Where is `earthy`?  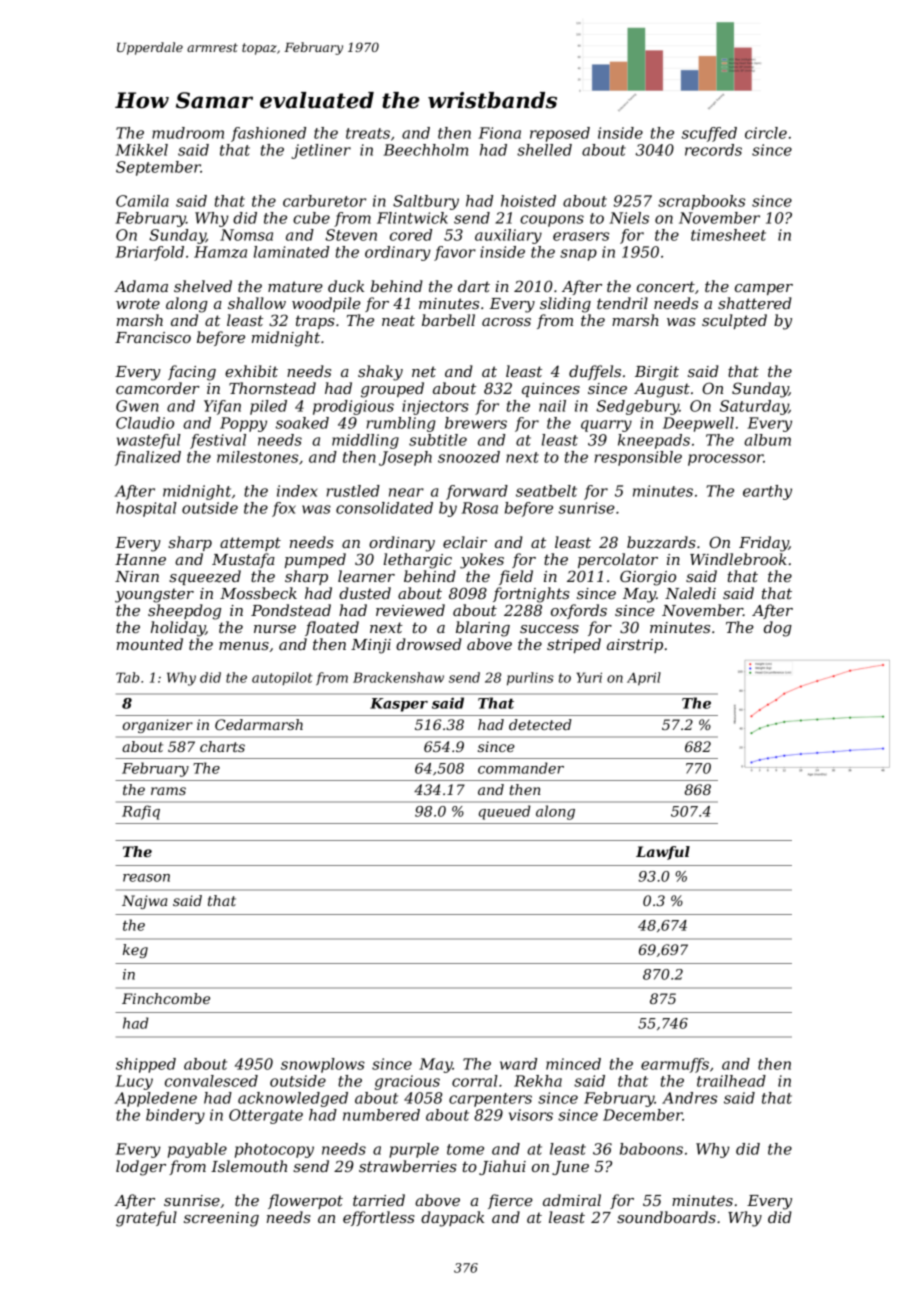 earthy is located at coordinates (767, 492).
